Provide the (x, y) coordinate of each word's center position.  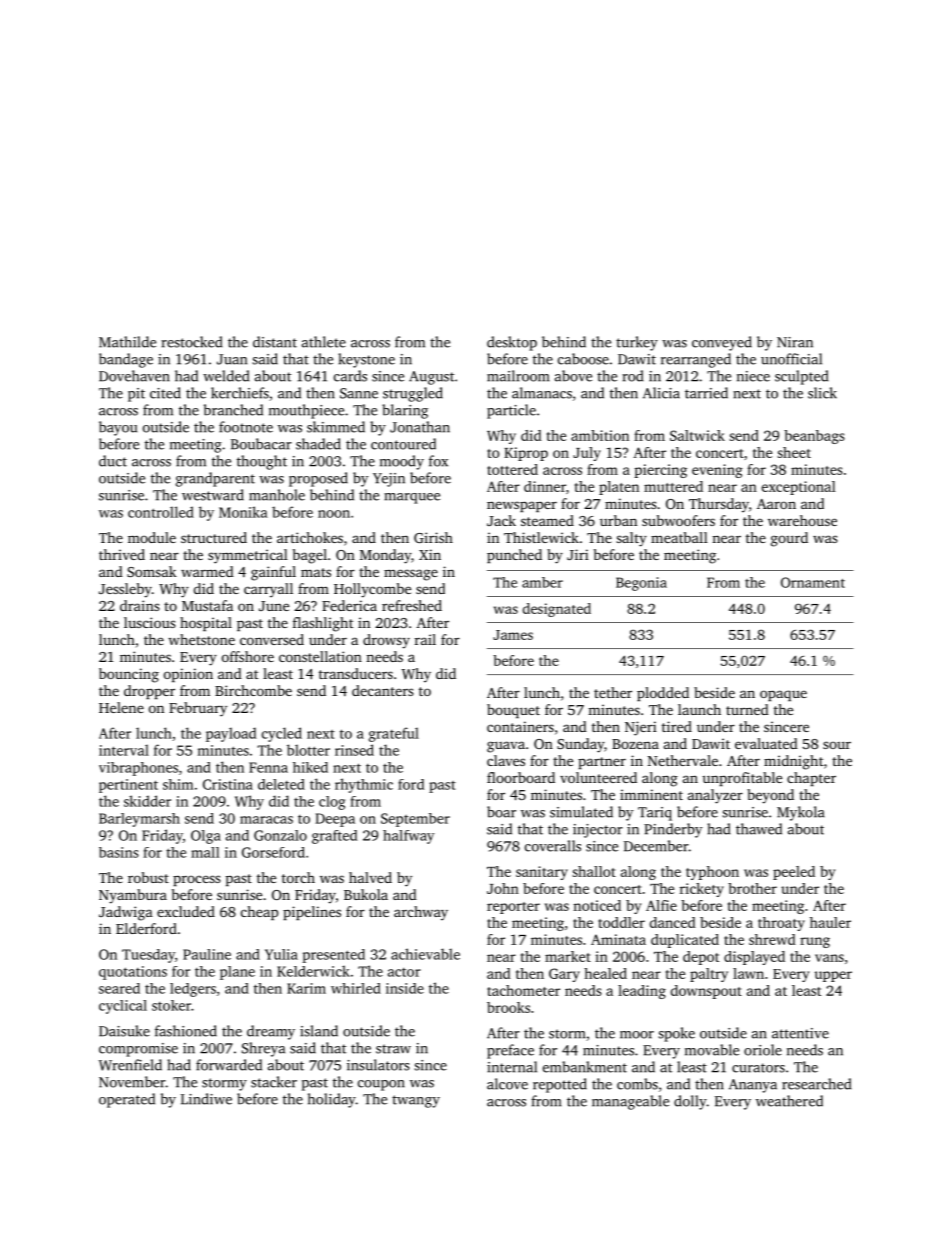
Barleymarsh (139, 820)
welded (226, 376)
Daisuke (124, 1031)
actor (404, 972)
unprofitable (742, 779)
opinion (188, 675)
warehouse (802, 520)
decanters (383, 690)
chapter (811, 779)
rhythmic (364, 785)
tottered (512, 469)
